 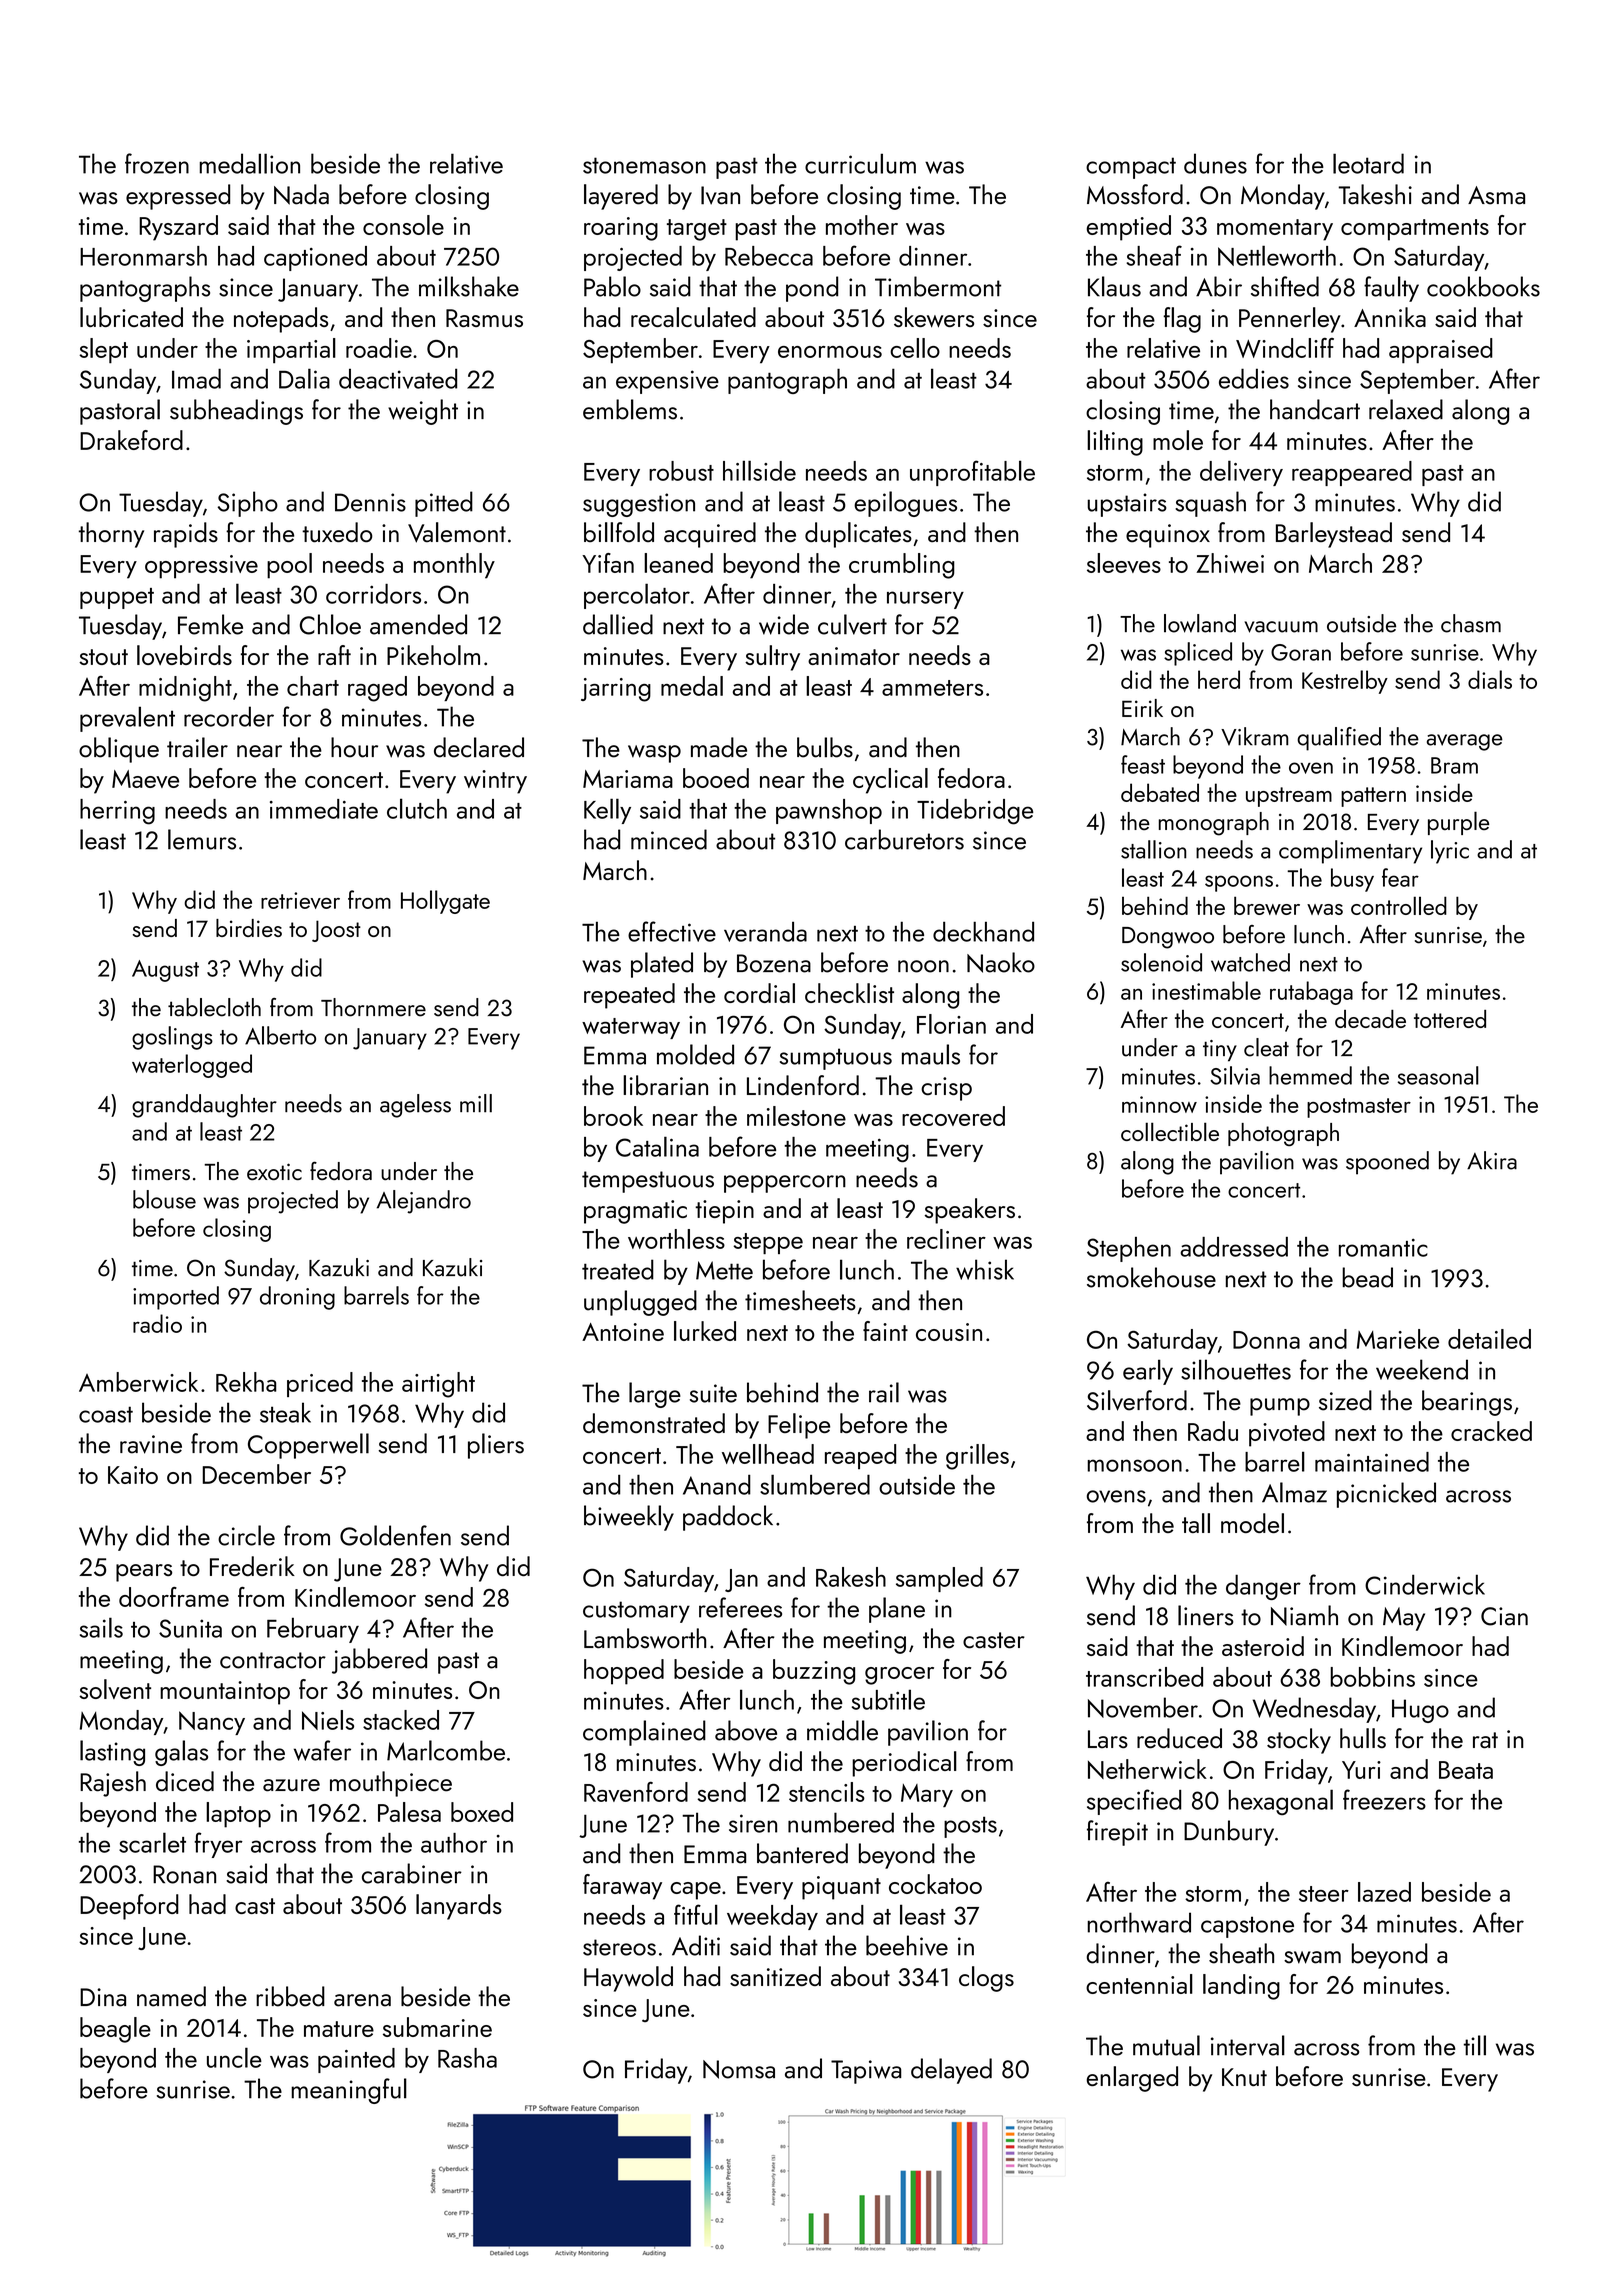 What do you see at coordinates (1368, 163) in the page?
I see `leotard` at bounding box center [1368, 163].
